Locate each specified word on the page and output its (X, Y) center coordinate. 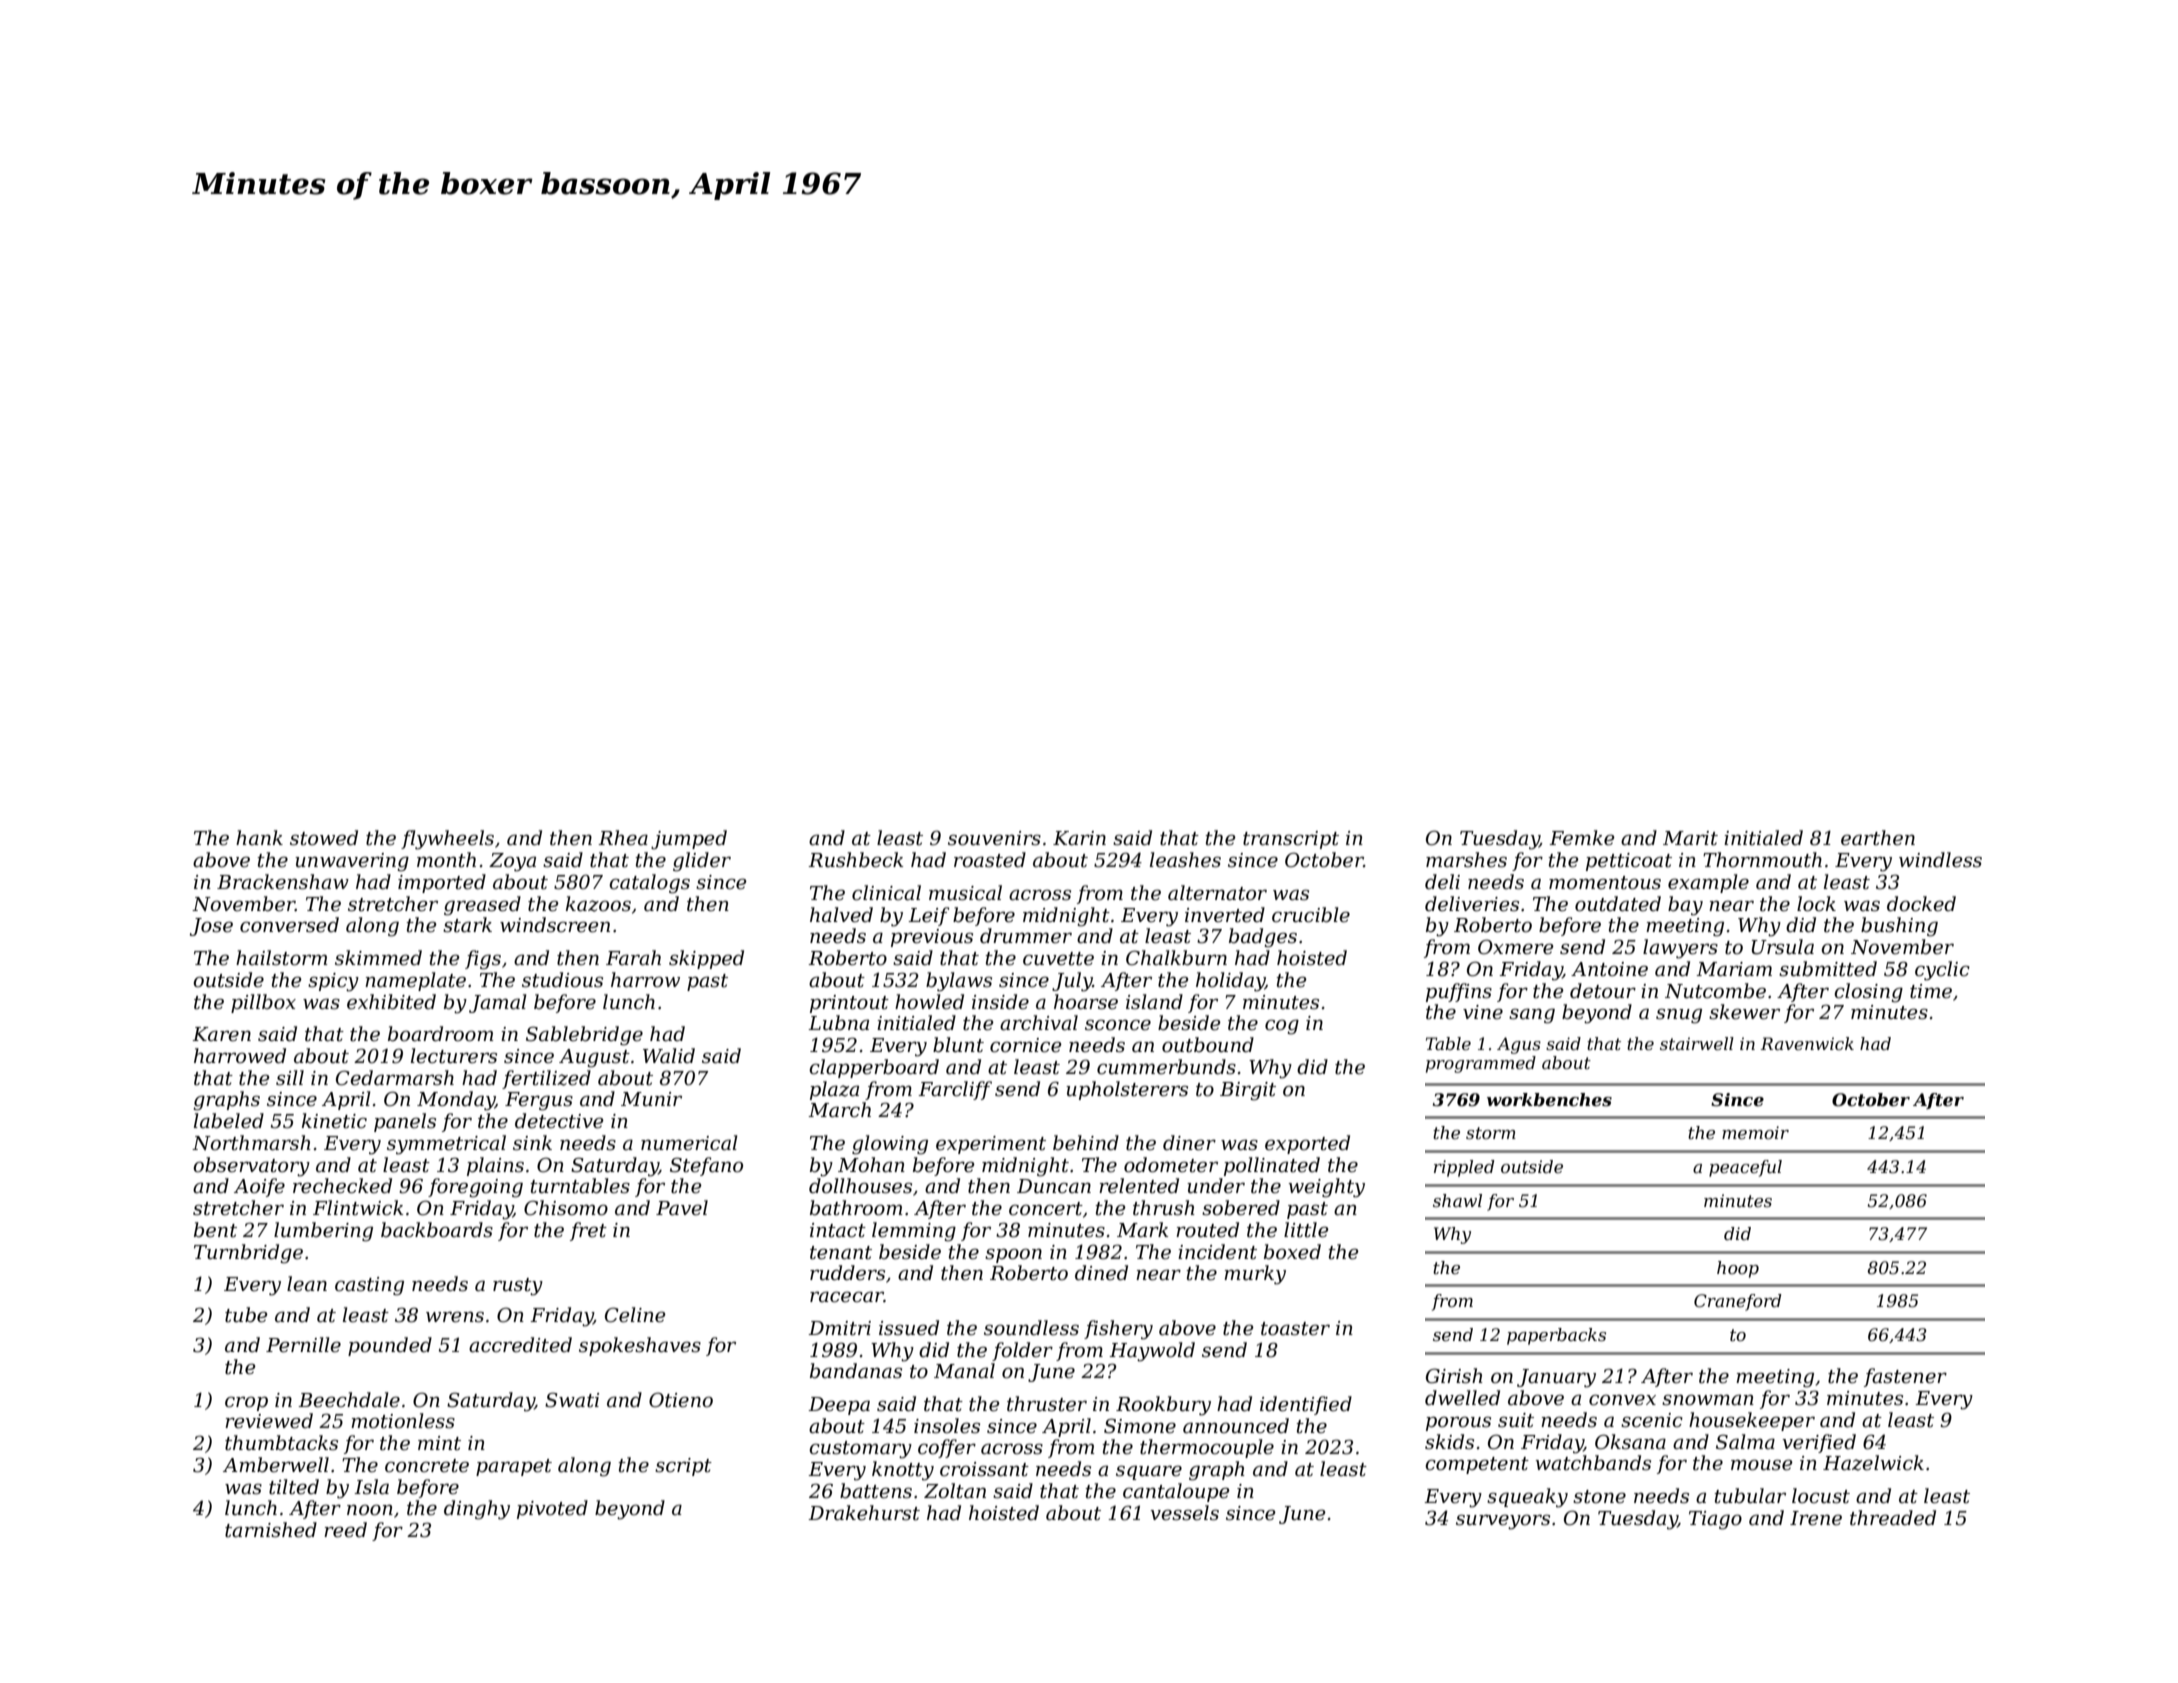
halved (841, 915)
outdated (1618, 904)
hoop (1738, 1269)
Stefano (706, 1166)
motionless (403, 1421)
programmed (1481, 1064)
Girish (1454, 1376)
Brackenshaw (283, 882)
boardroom (441, 1034)
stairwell (1697, 1043)
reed (345, 1530)
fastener (1905, 1377)
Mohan (871, 1165)
